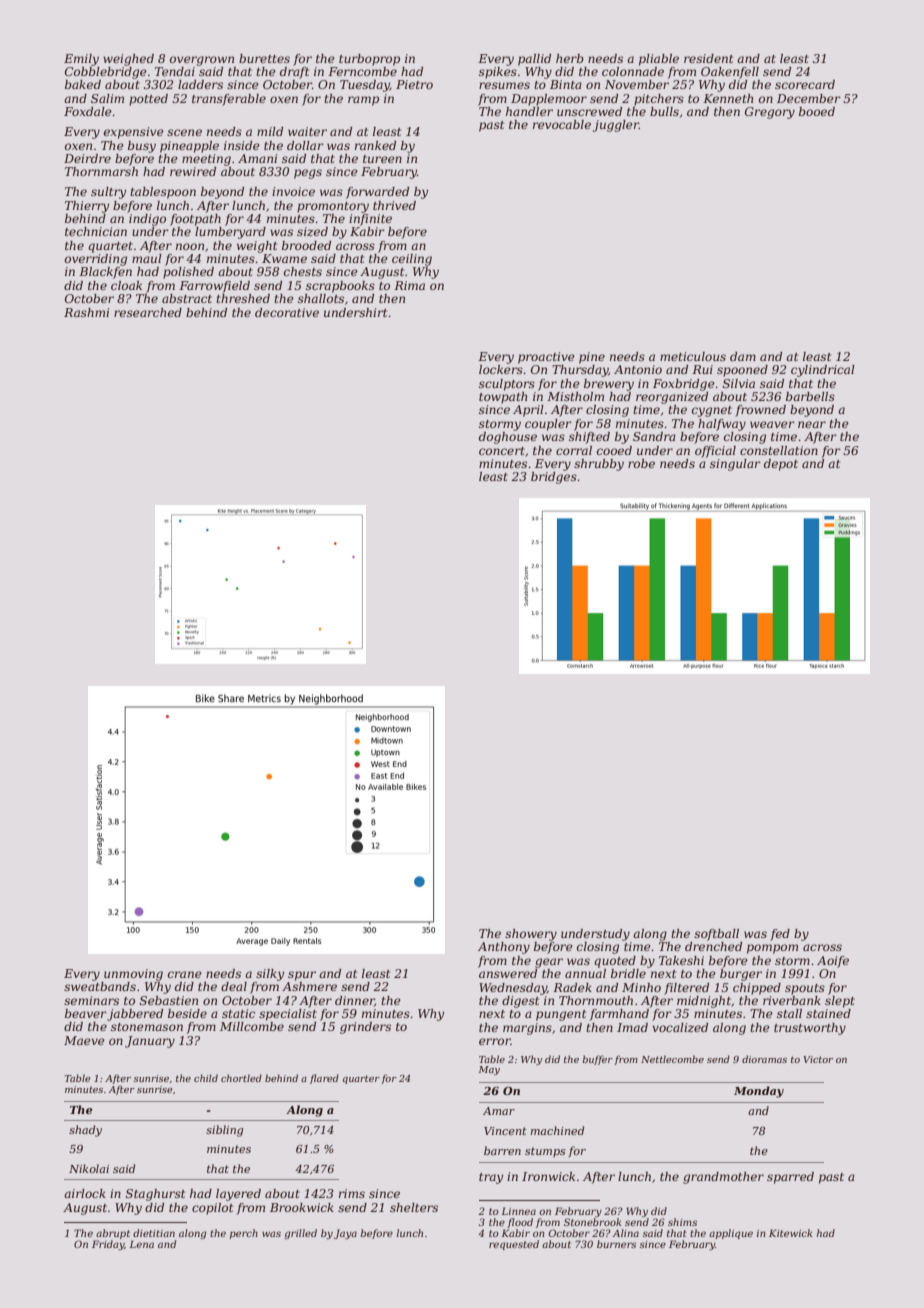  Describe the element at coordinates (502, 451) in the image. I see `concert` at that location.
